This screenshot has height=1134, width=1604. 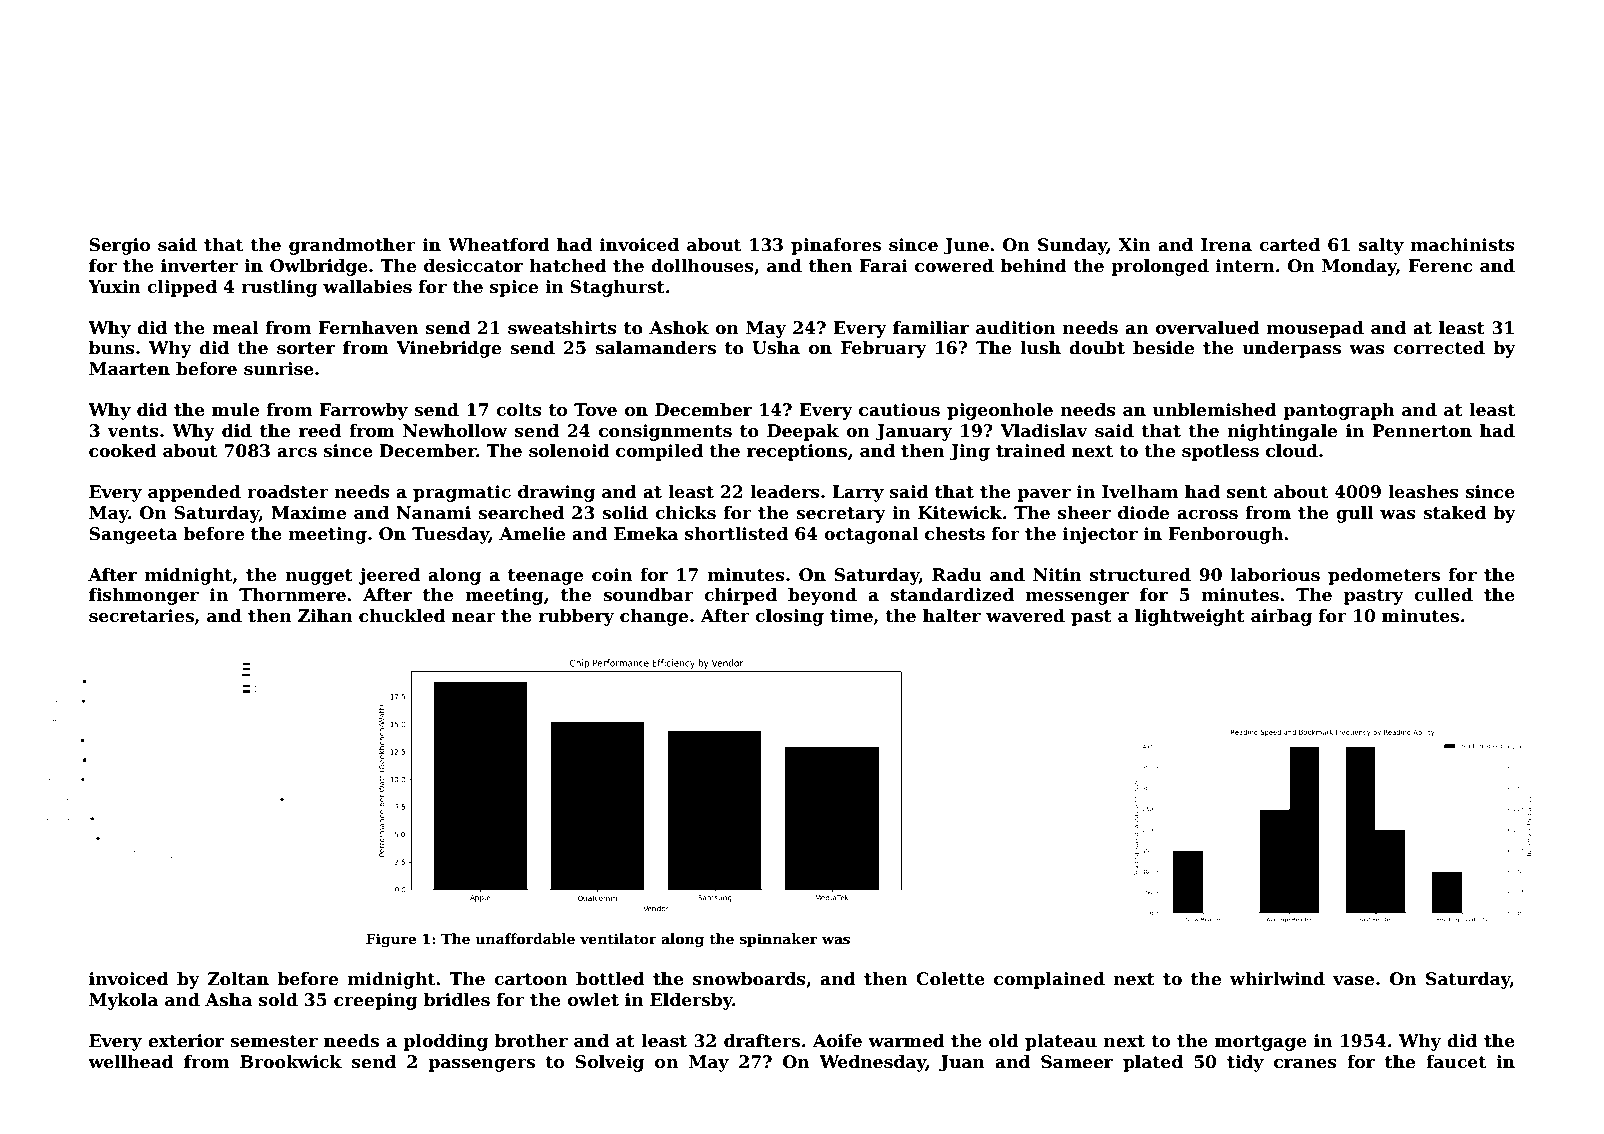 What do you see at coordinates (144, 596) in the screenshot?
I see `fishmonger` at bounding box center [144, 596].
